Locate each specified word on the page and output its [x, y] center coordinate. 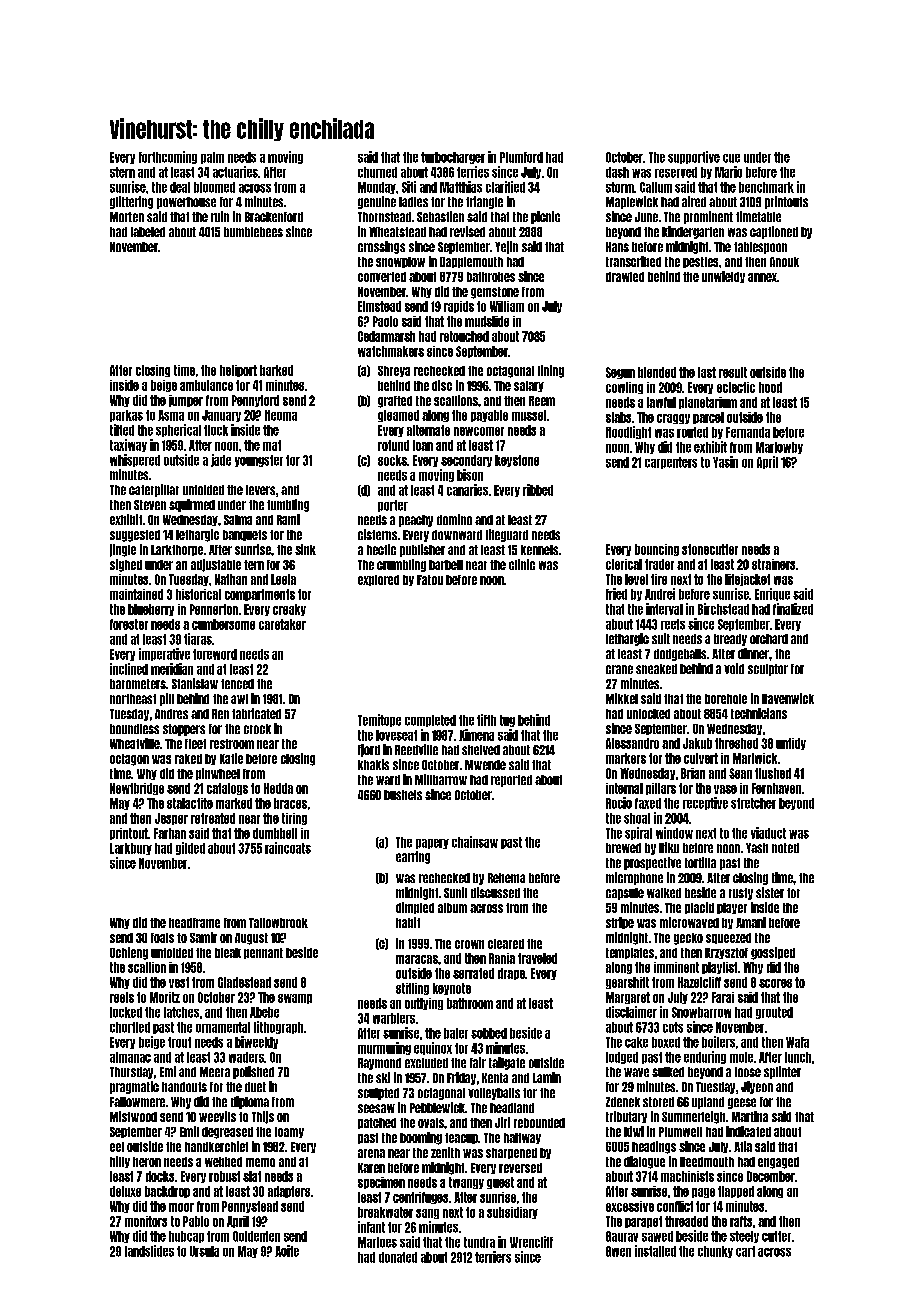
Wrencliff [531, 1242]
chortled [130, 1027]
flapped [736, 1192]
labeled [148, 232]
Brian [693, 773]
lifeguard [507, 535]
